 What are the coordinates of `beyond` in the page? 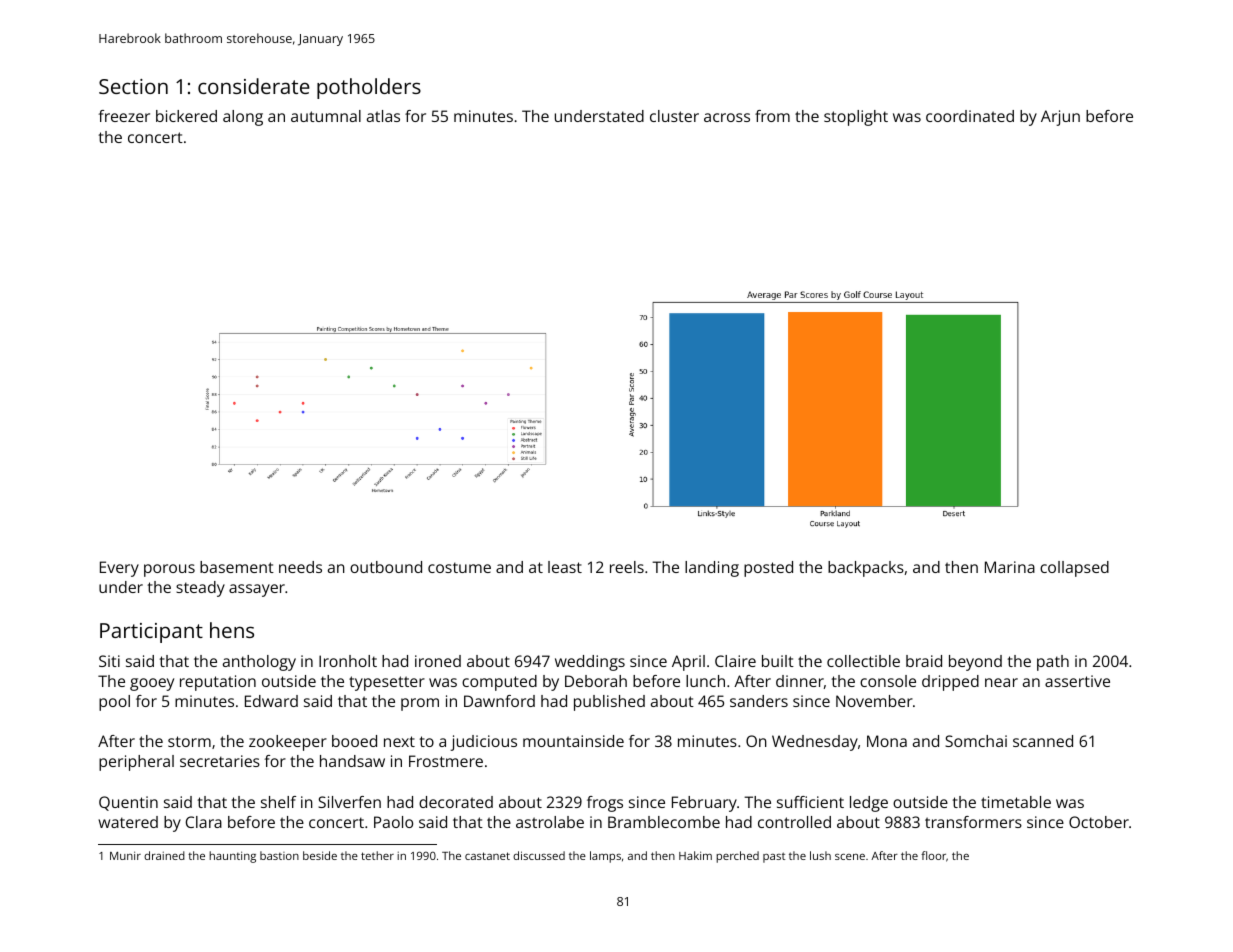 It's located at (975, 663).
